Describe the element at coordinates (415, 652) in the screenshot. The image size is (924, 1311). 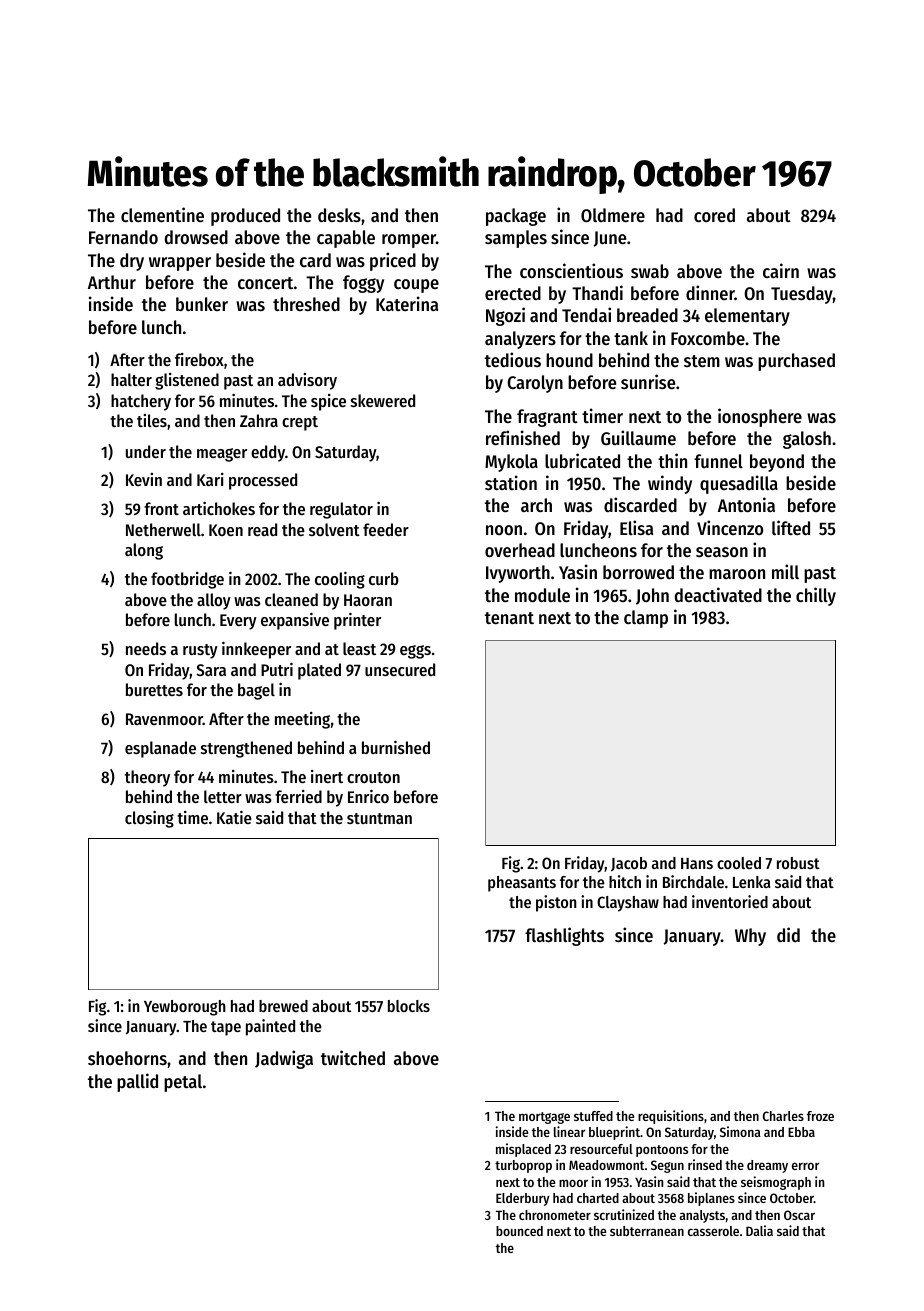
I see `eggs` at that location.
